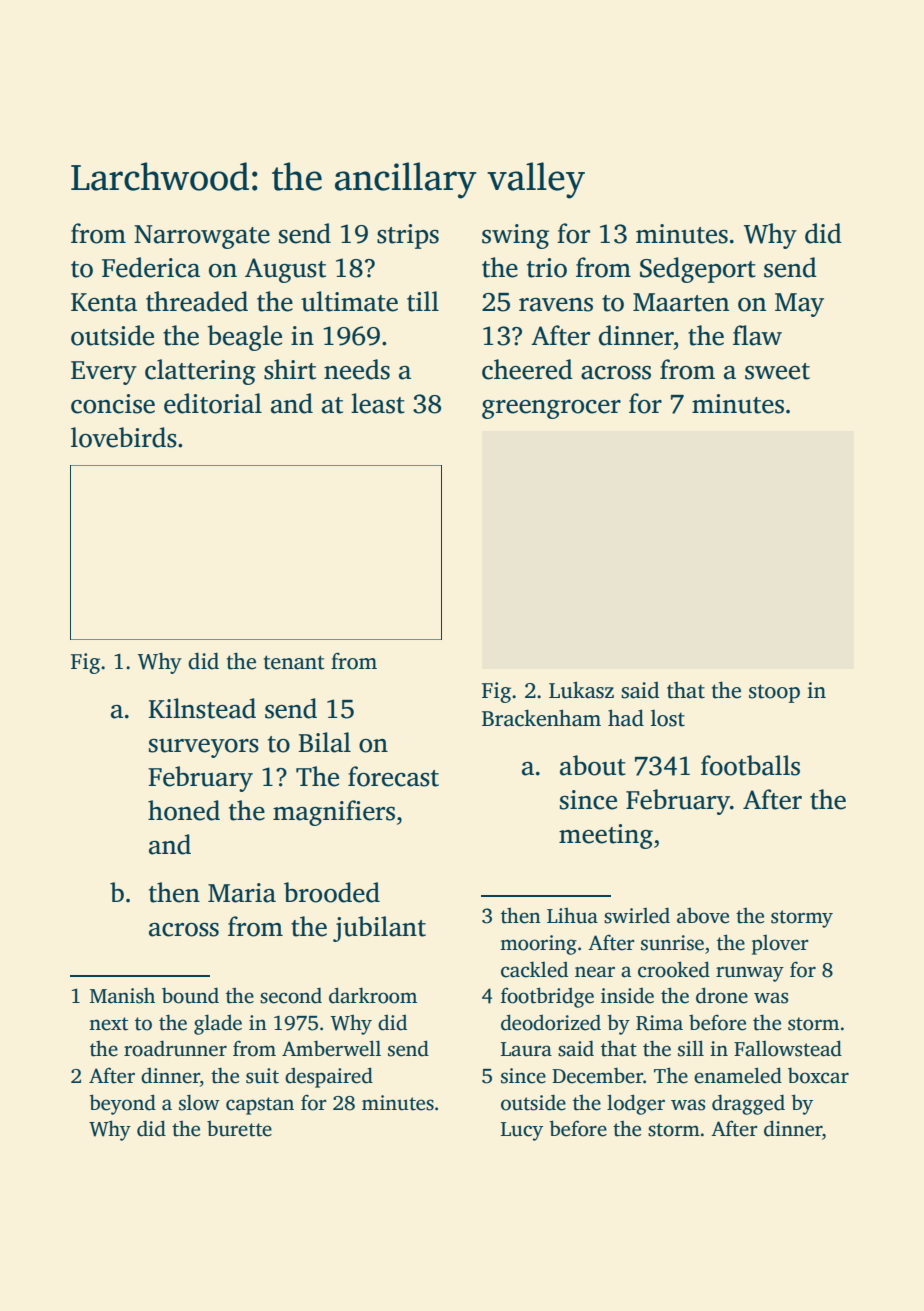 This screenshot has height=1311, width=924. Describe the element at coordinates (294, 662) in the screenshot. I see `tenant` at that location.
